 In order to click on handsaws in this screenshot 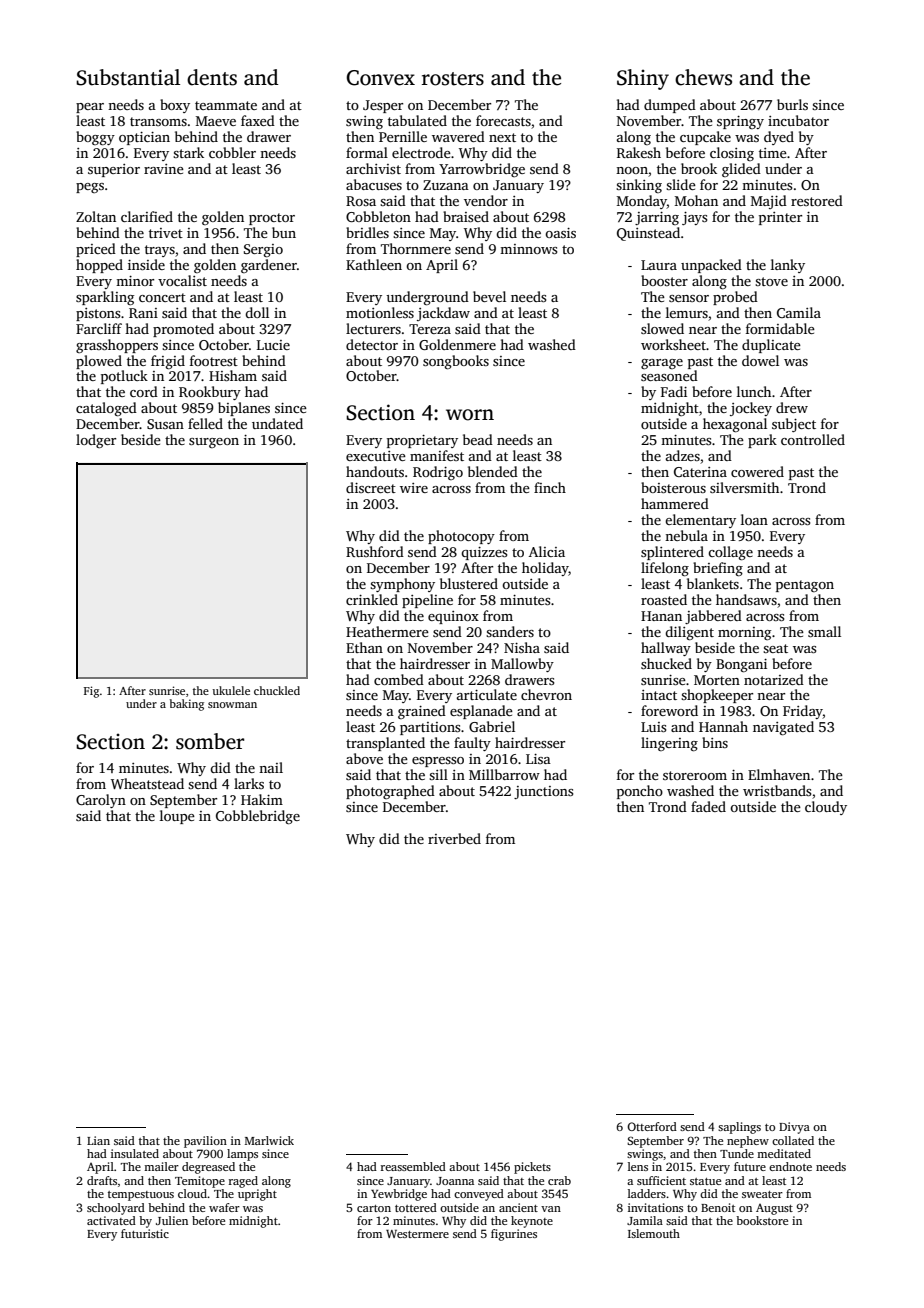, I will do `click(746, 599)`.
